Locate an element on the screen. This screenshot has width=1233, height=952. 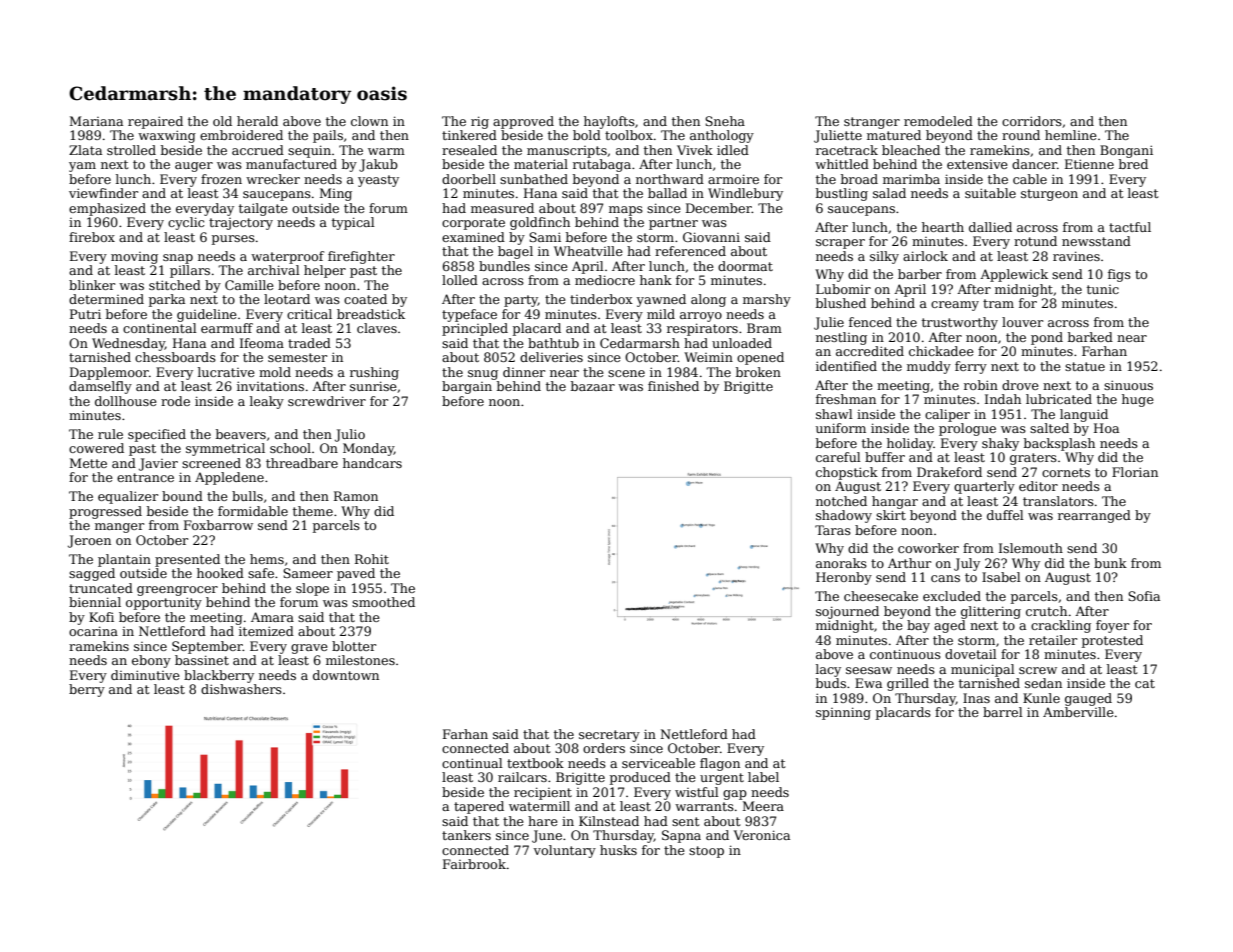
downtown is located at coordinates (346, 675).
